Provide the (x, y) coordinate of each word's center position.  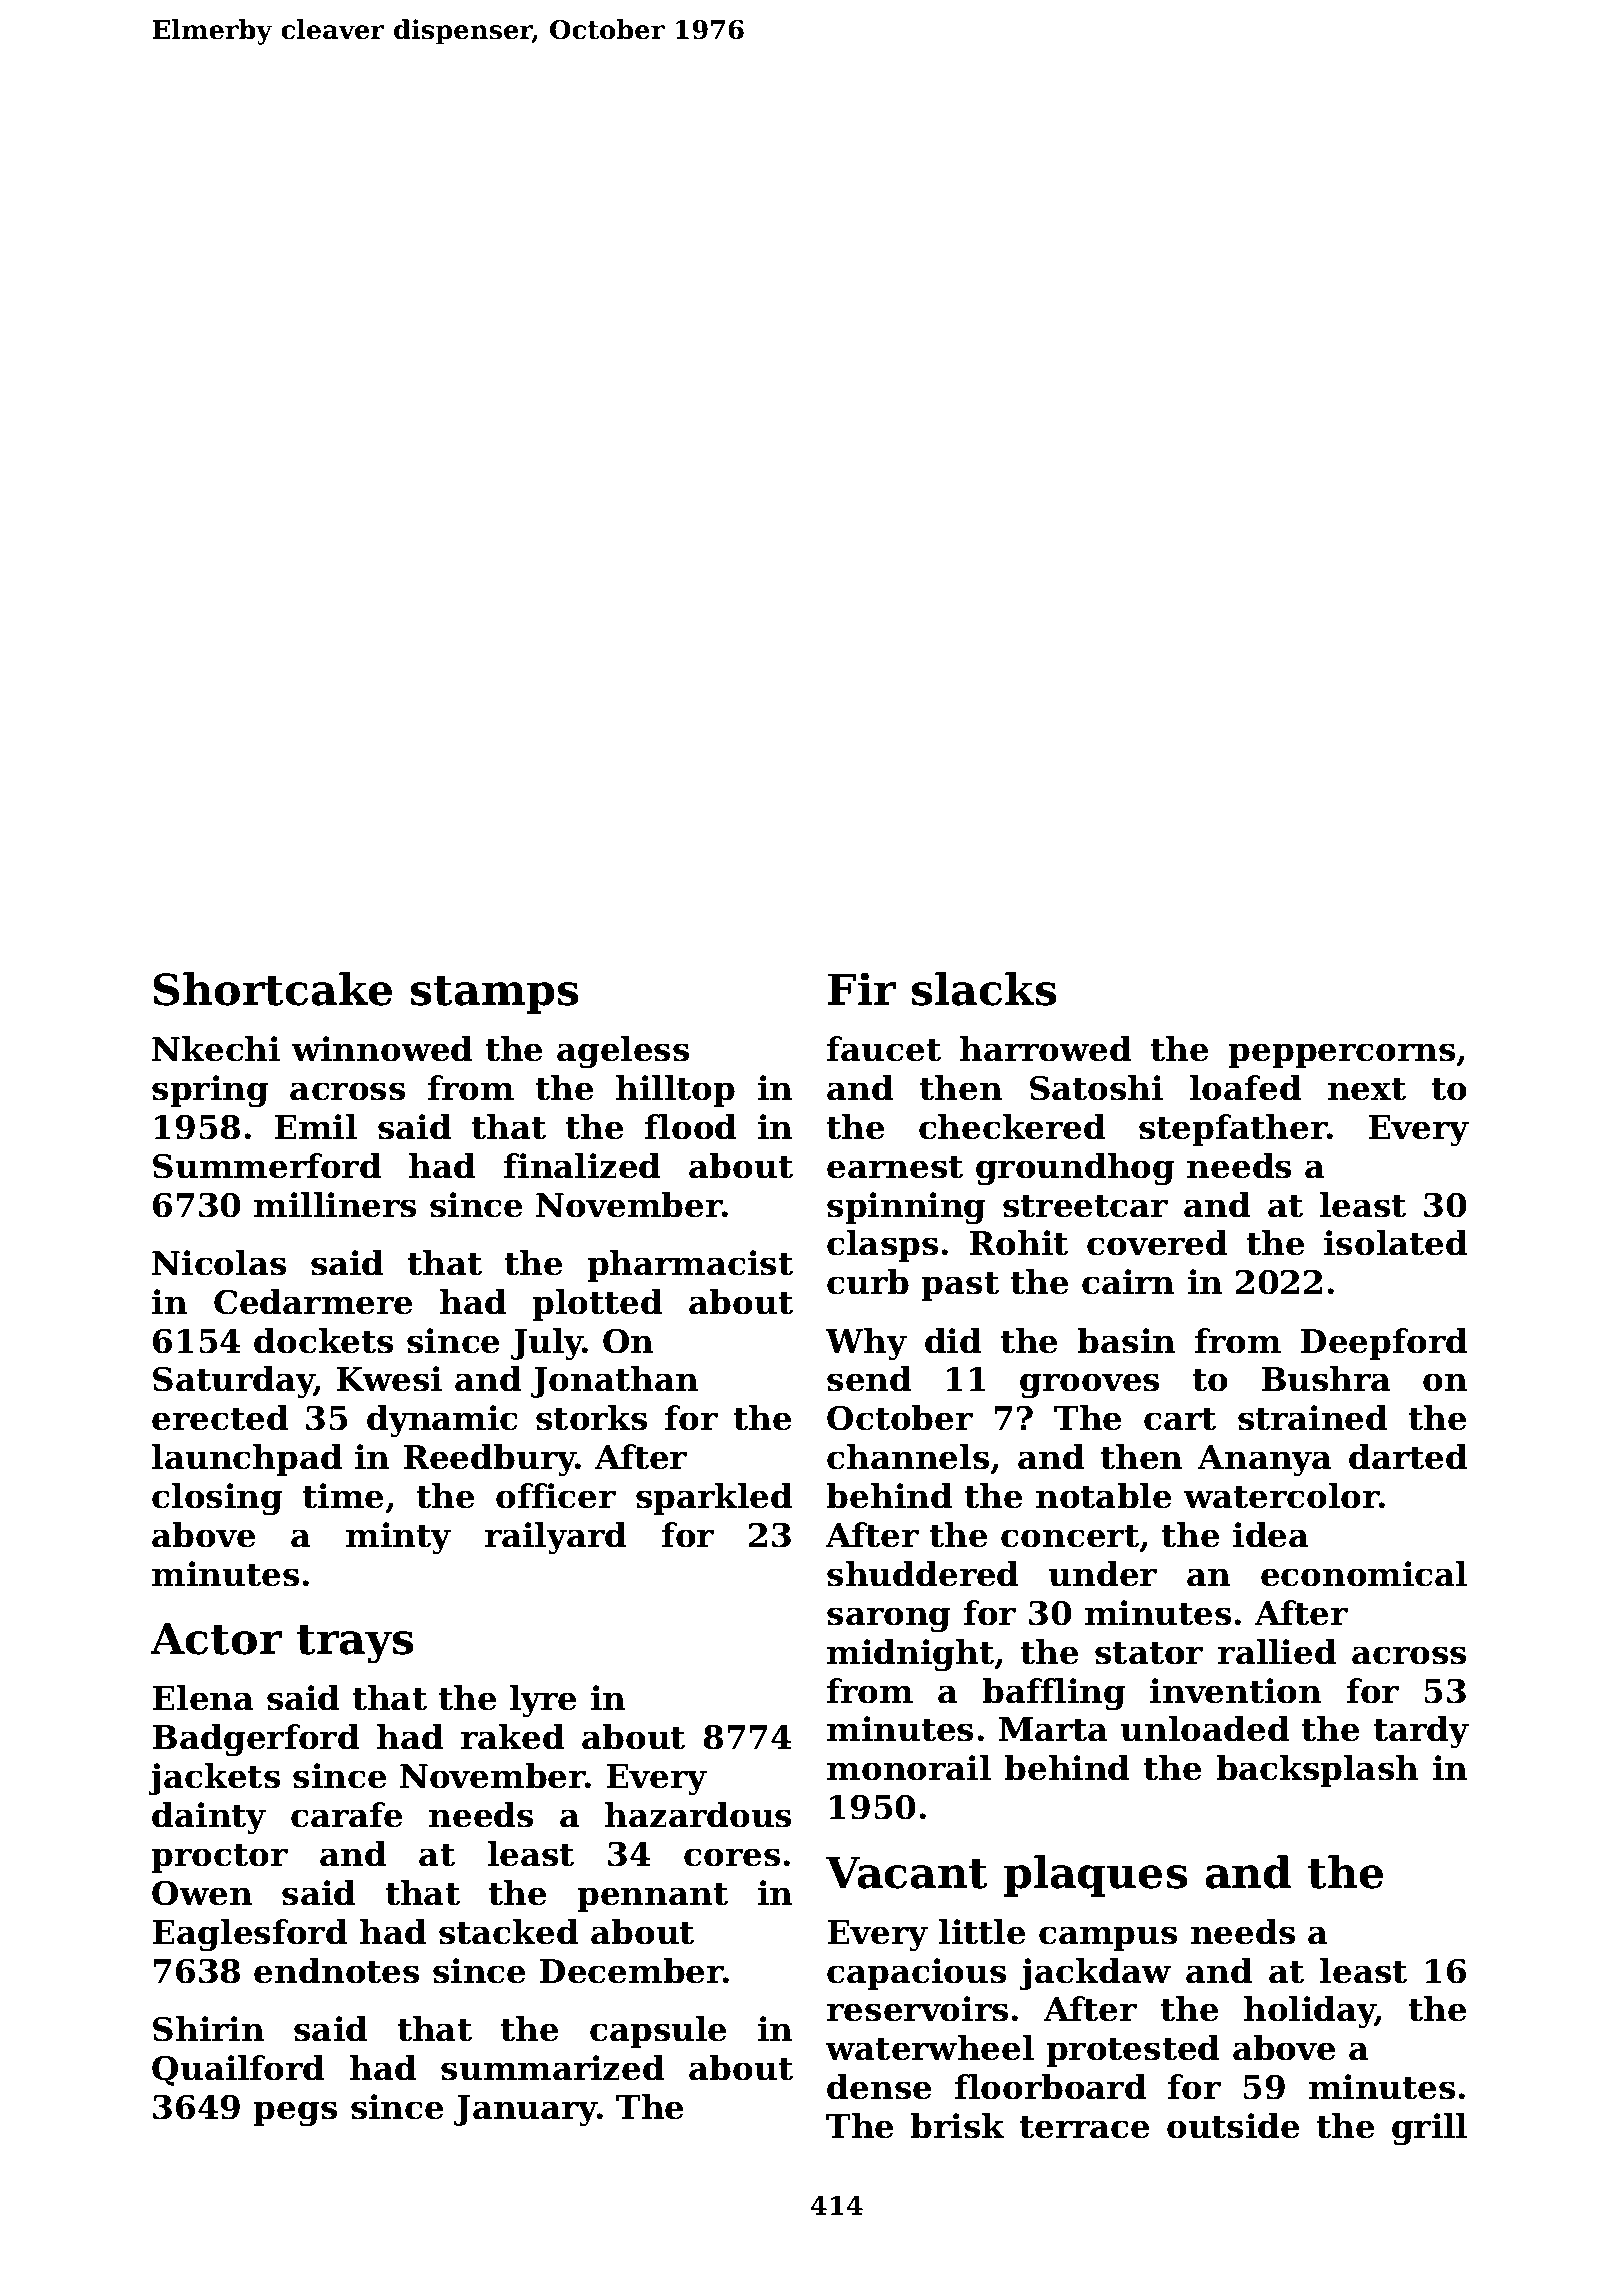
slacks (984, 989)
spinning (906, 1208)
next (1367, 1089)
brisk (957, 2126)
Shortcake (273, 989)
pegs (295, 2113)
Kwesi (389, 1379)
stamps (495, 995)
